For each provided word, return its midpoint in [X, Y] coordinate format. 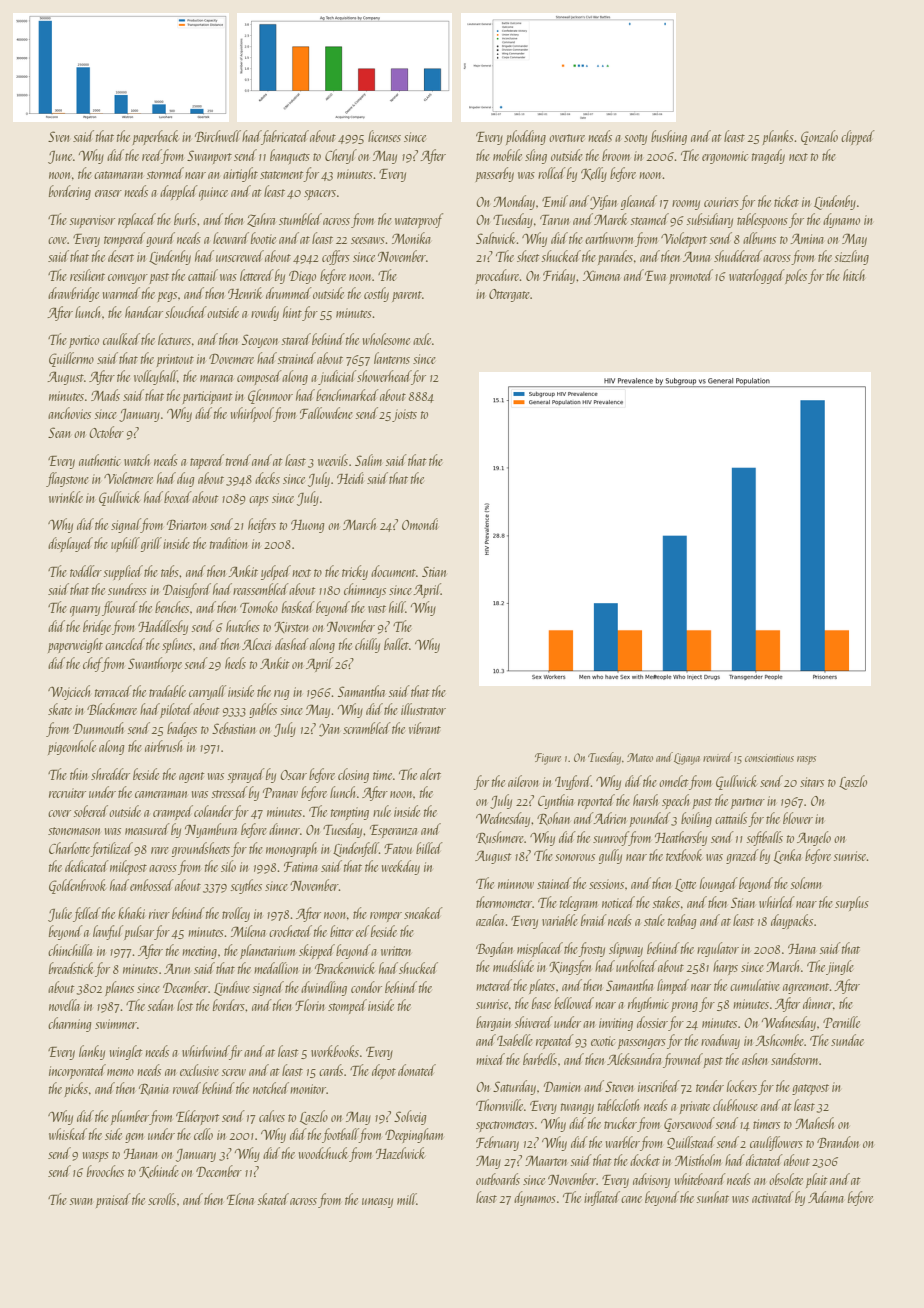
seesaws [368, 240]
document [393, 571]
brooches [105, 1171]
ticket [786, 201]
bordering [70, 192]
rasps [806, 760]
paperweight [75, 645]
